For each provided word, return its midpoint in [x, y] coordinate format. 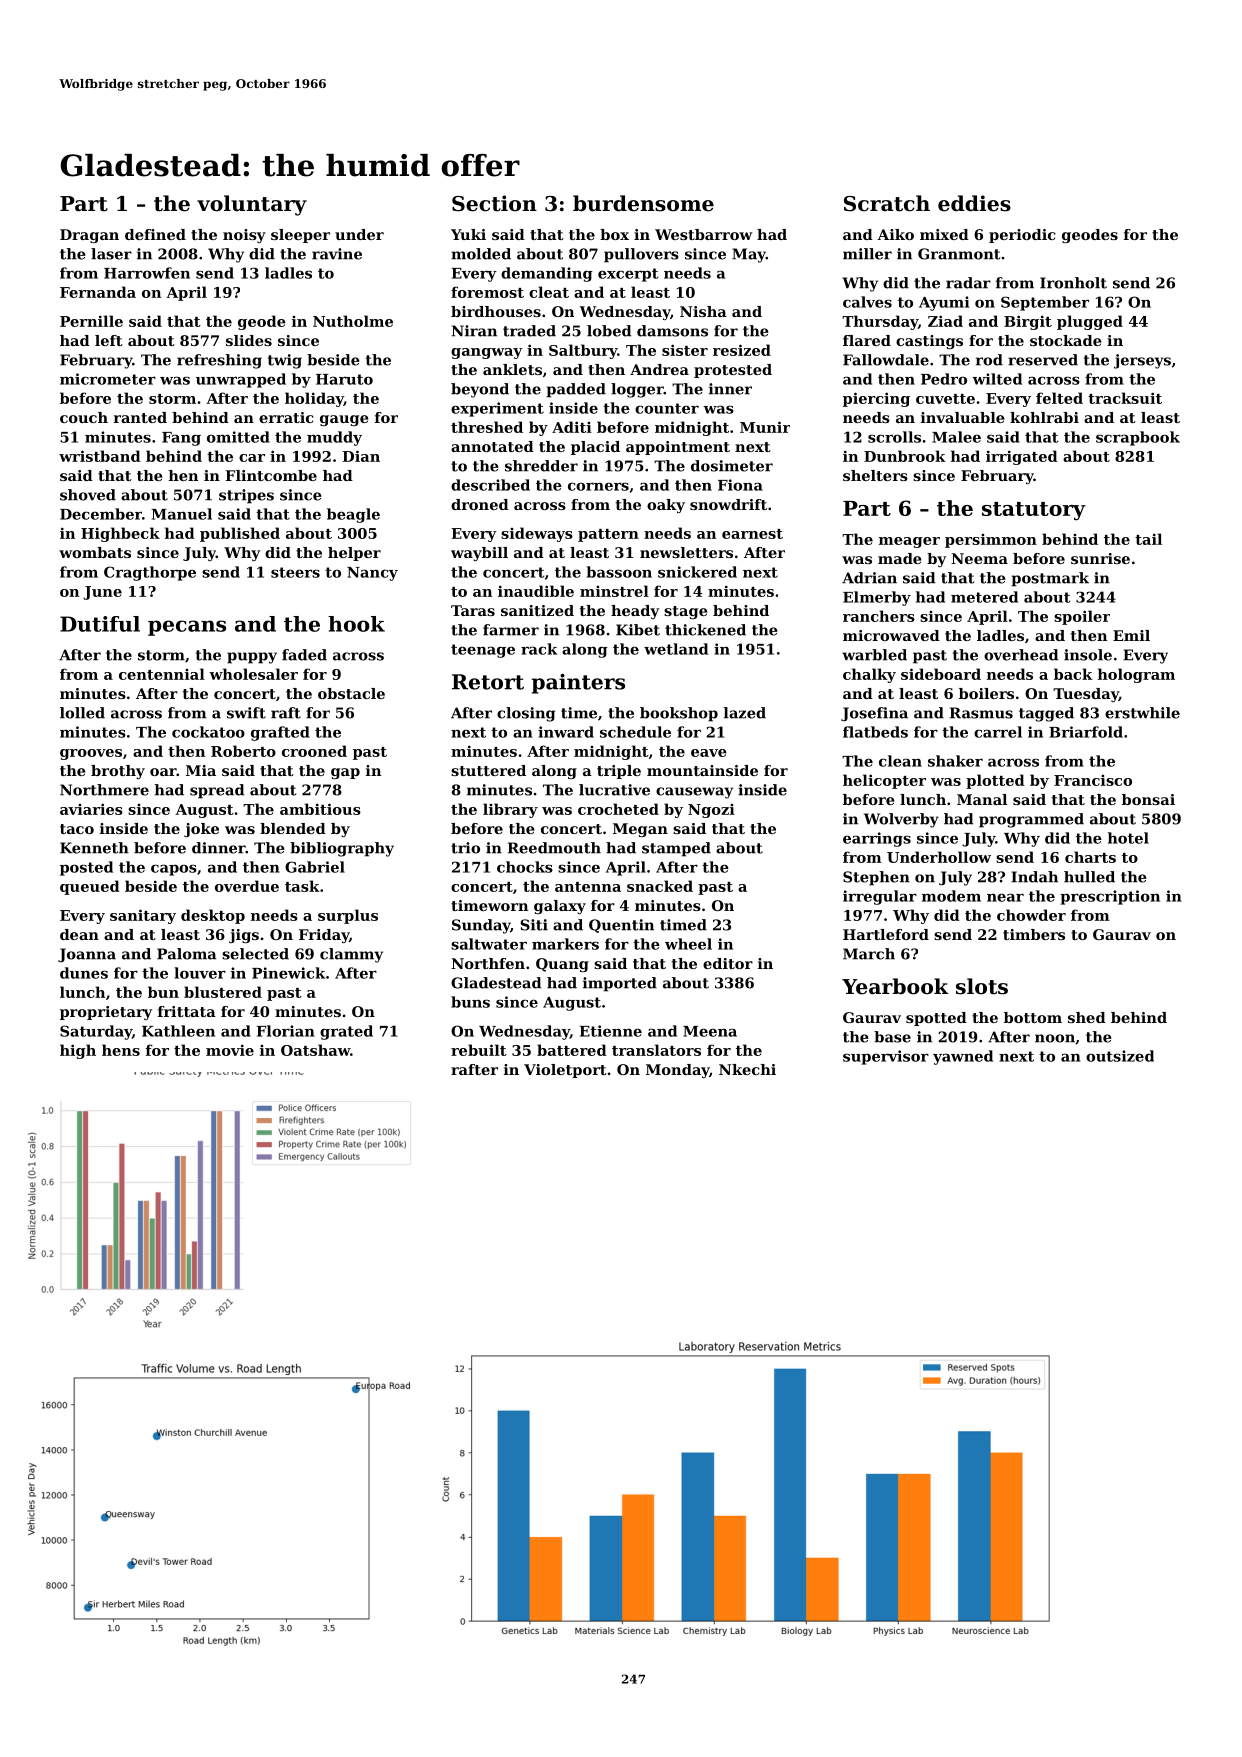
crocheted [618, 809]
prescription [1110, 897]
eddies [974, 203]
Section [494, 203]
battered [572, 1050]
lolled [82, 713]
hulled [1089, 877]
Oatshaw [315, 1050]
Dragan [89, 236]
